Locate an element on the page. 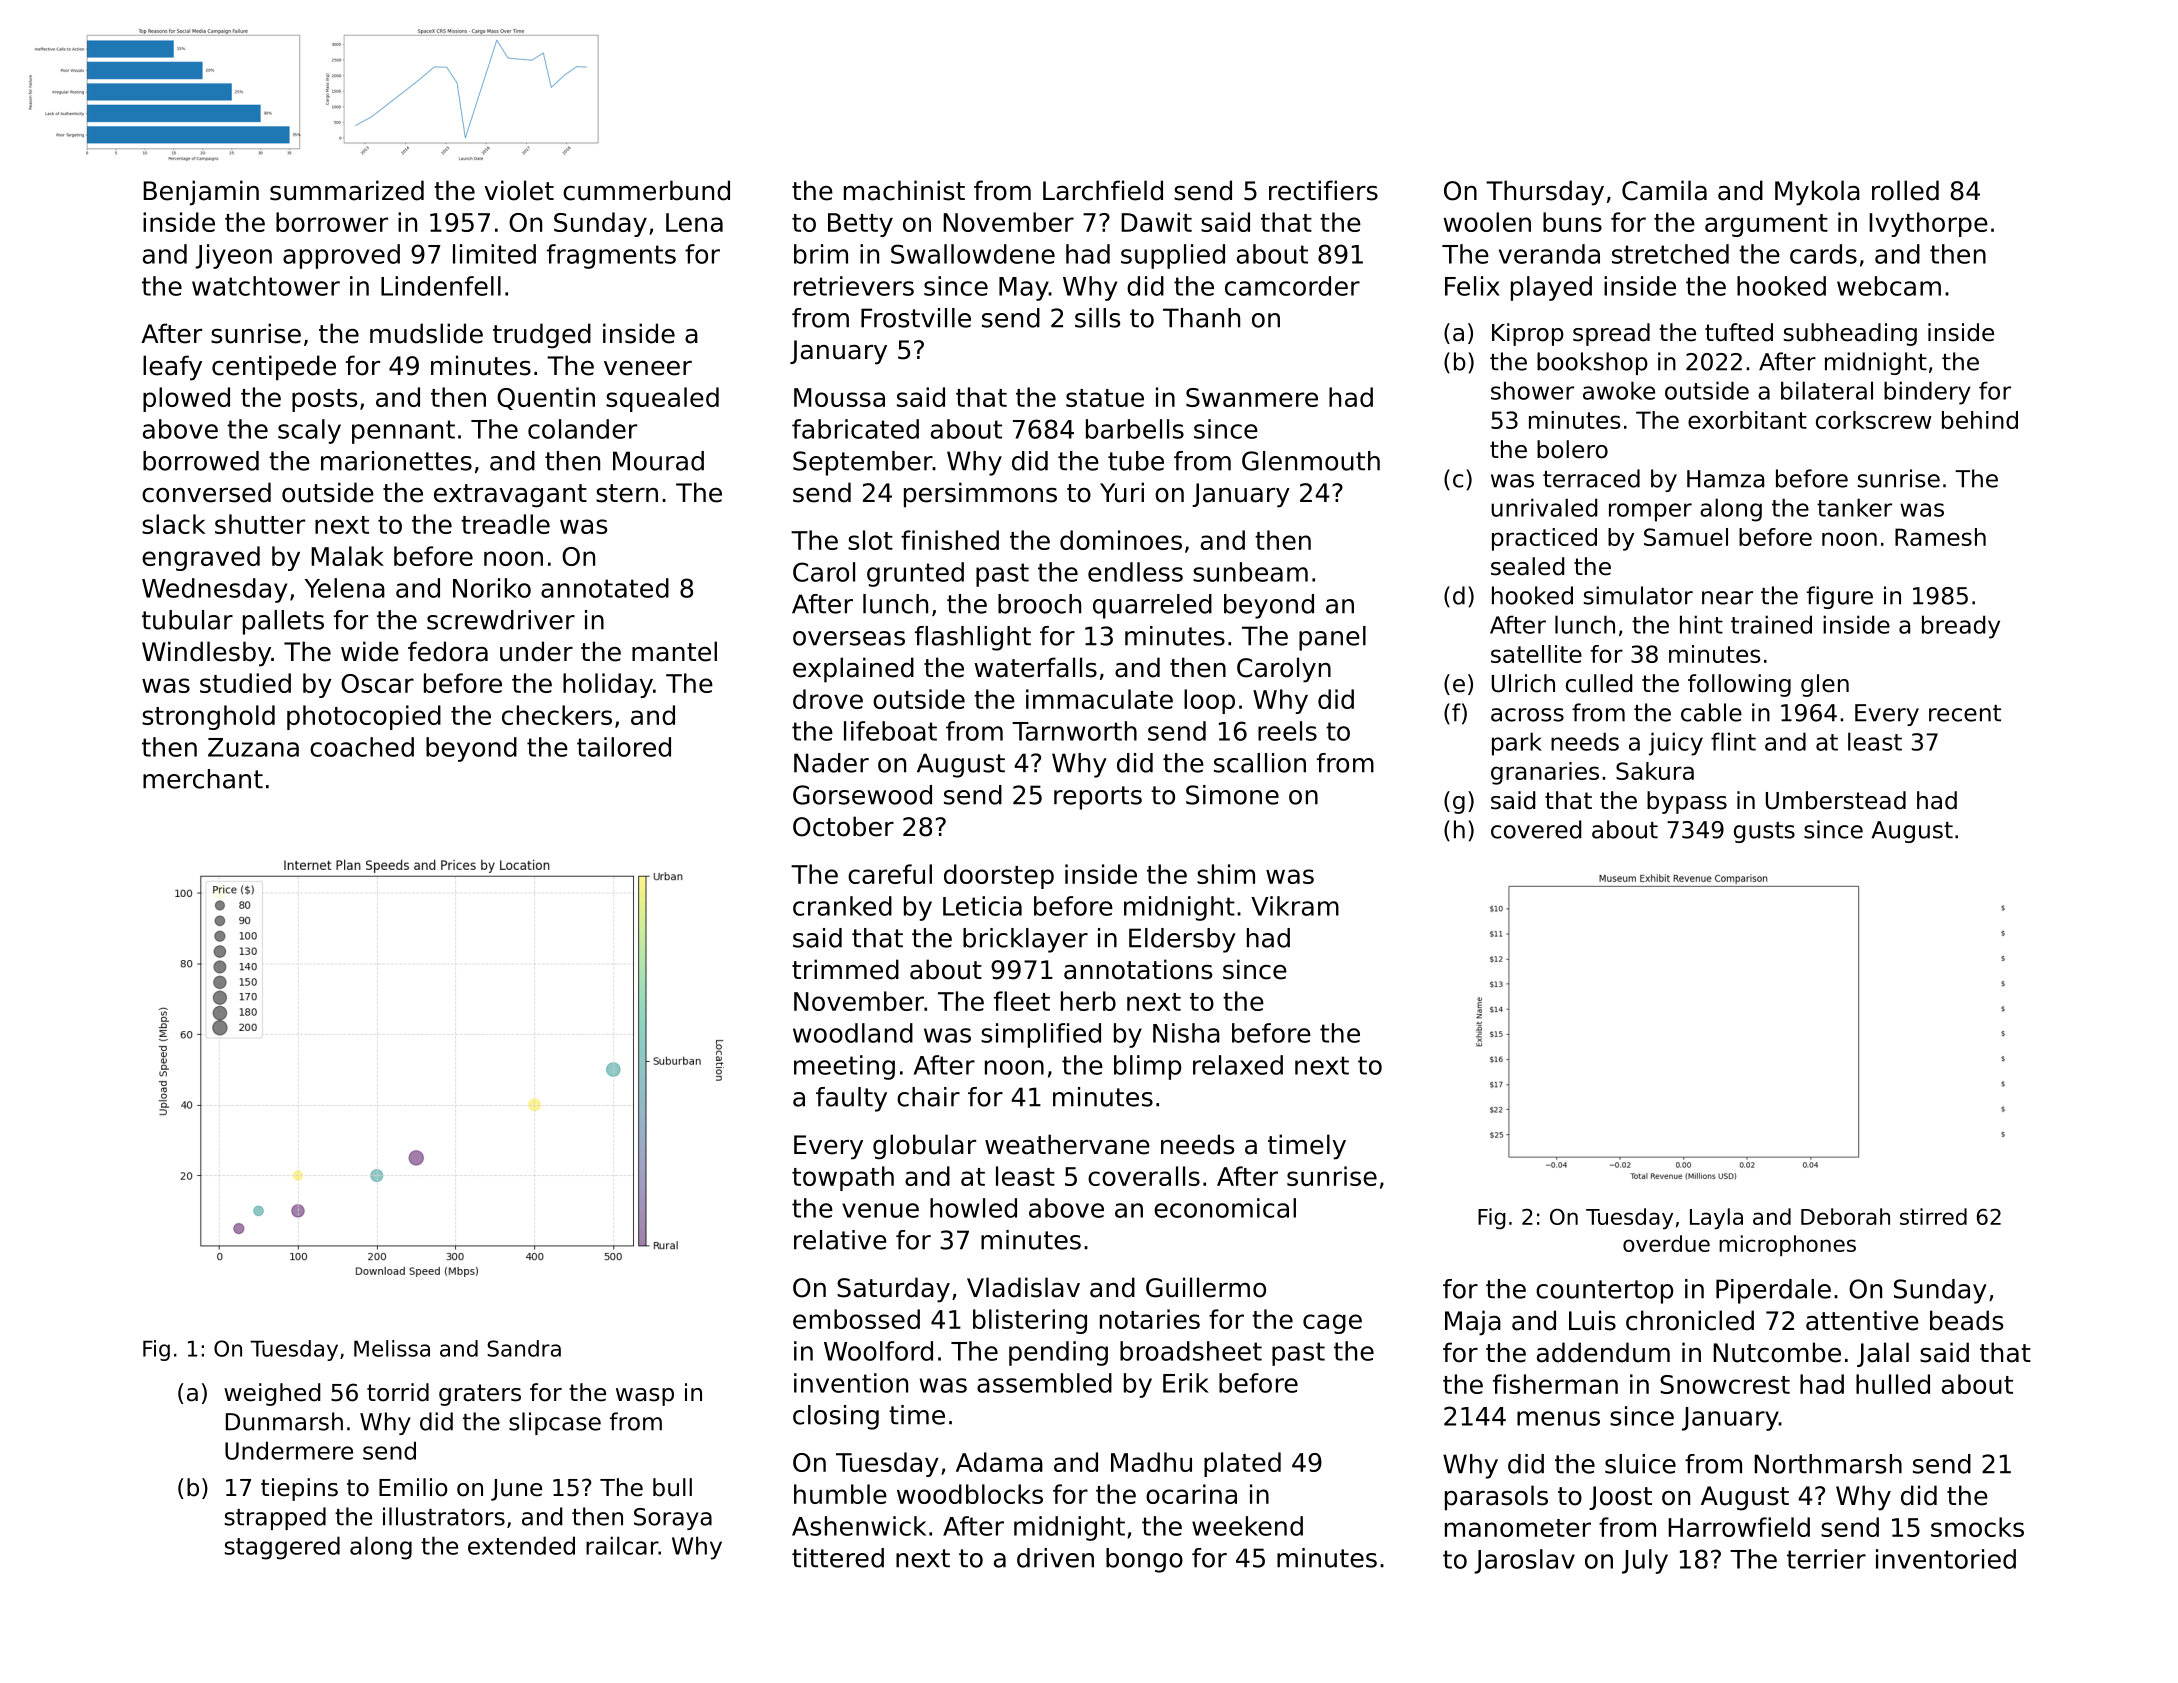  Zuzana is located at coordinates (253, 747).
